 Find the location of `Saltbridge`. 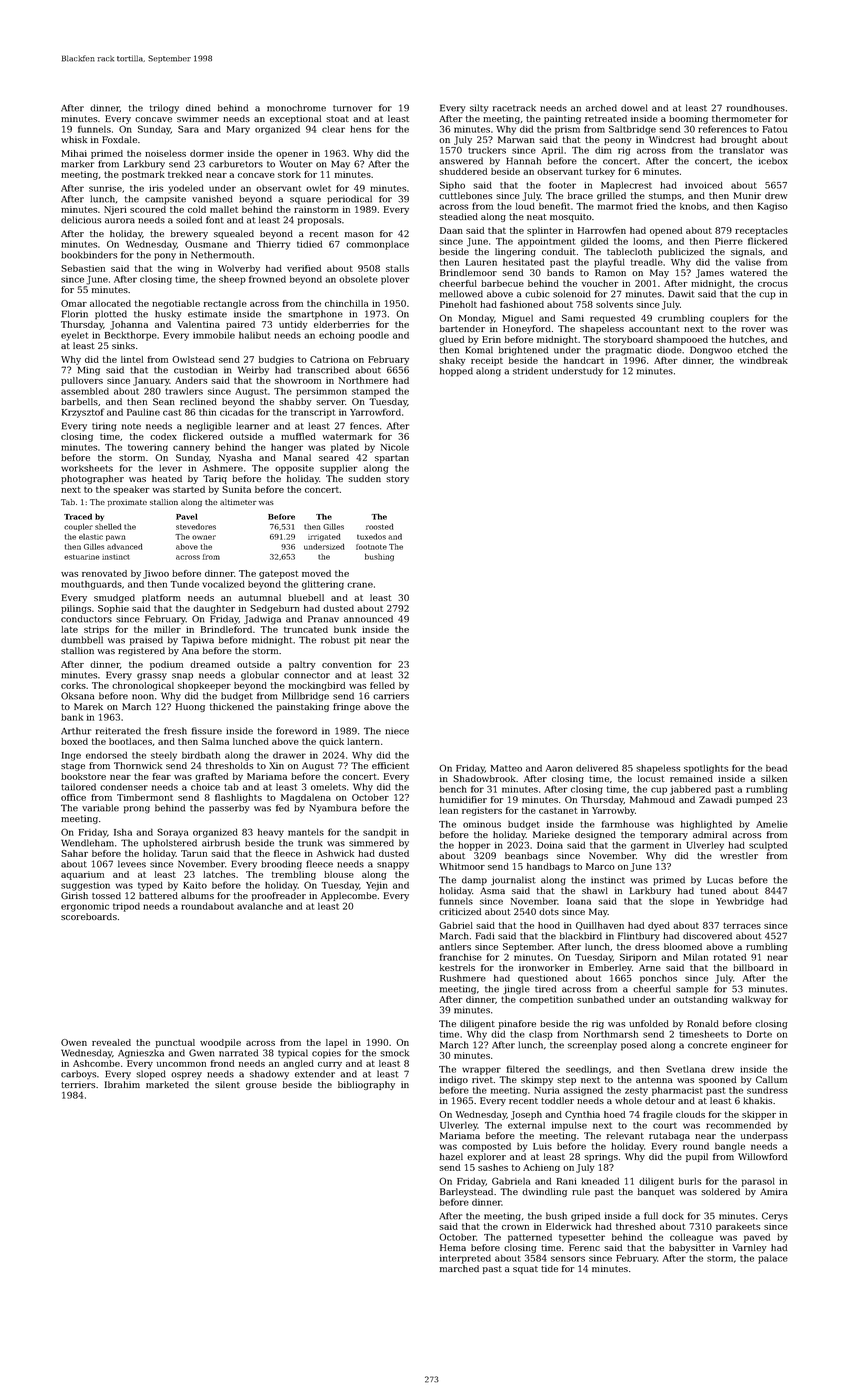

Saltbridge is located at coordinates (632, 130).
